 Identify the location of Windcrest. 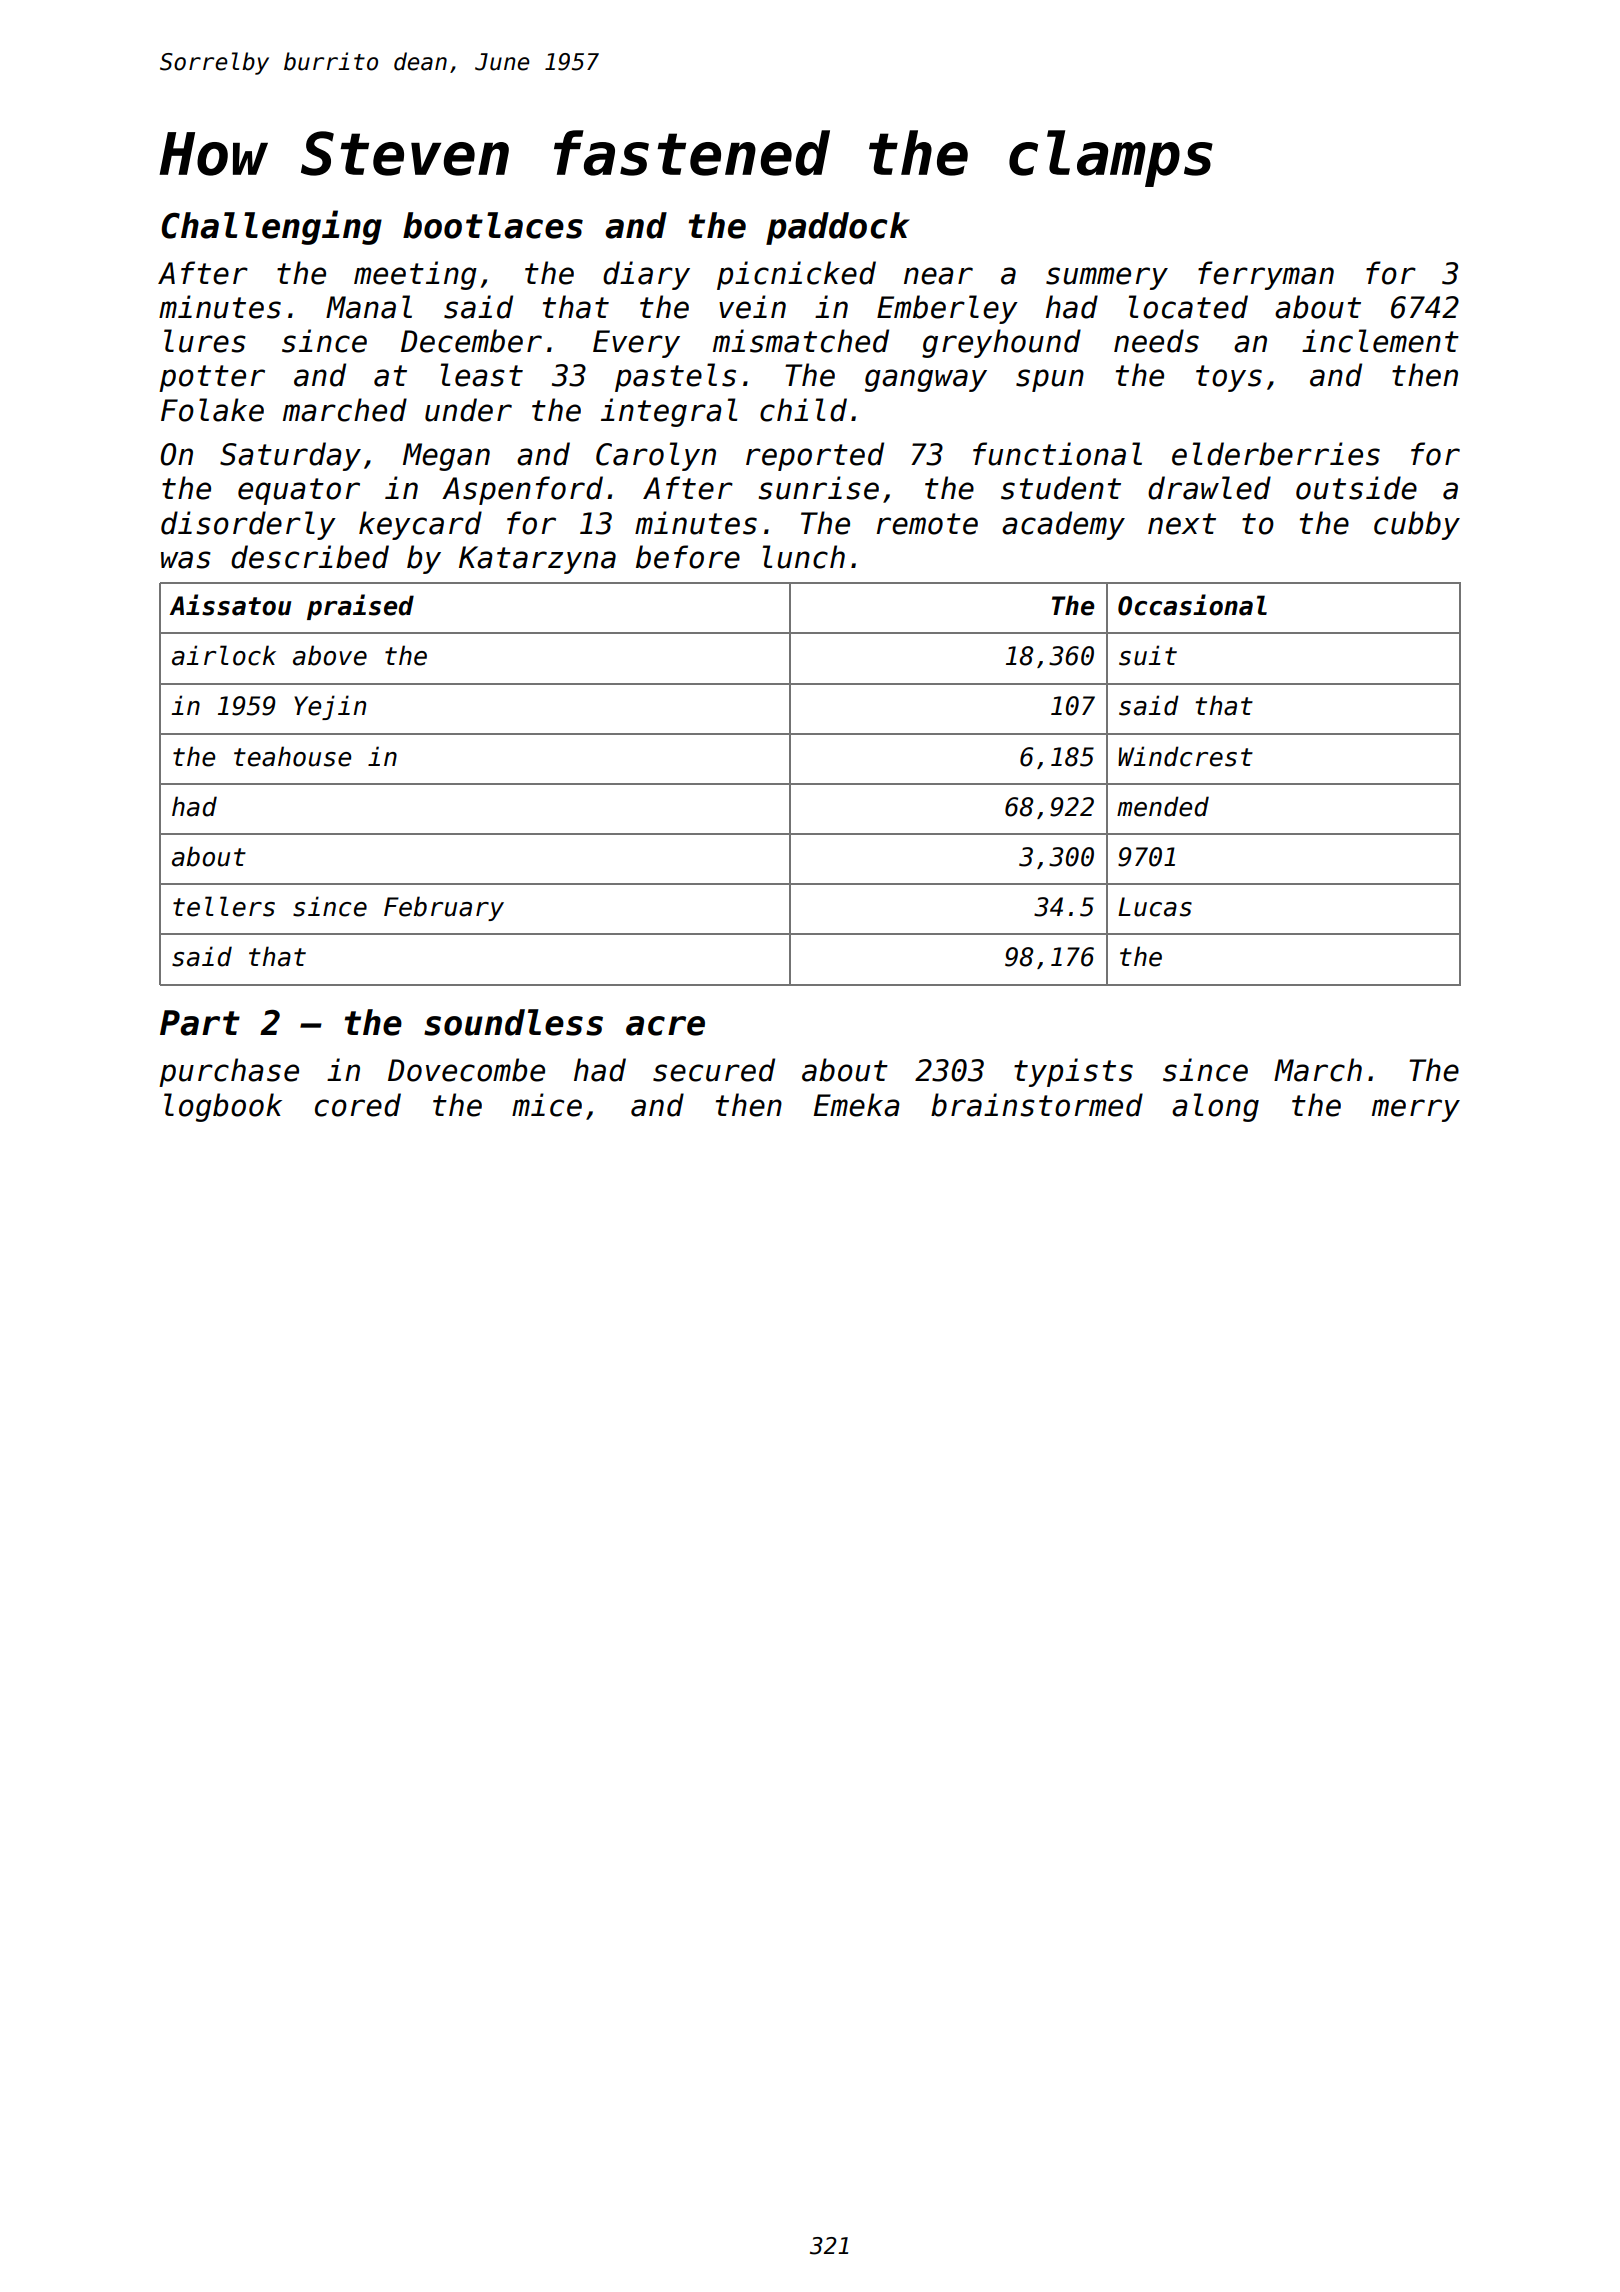
(1185, 756).
